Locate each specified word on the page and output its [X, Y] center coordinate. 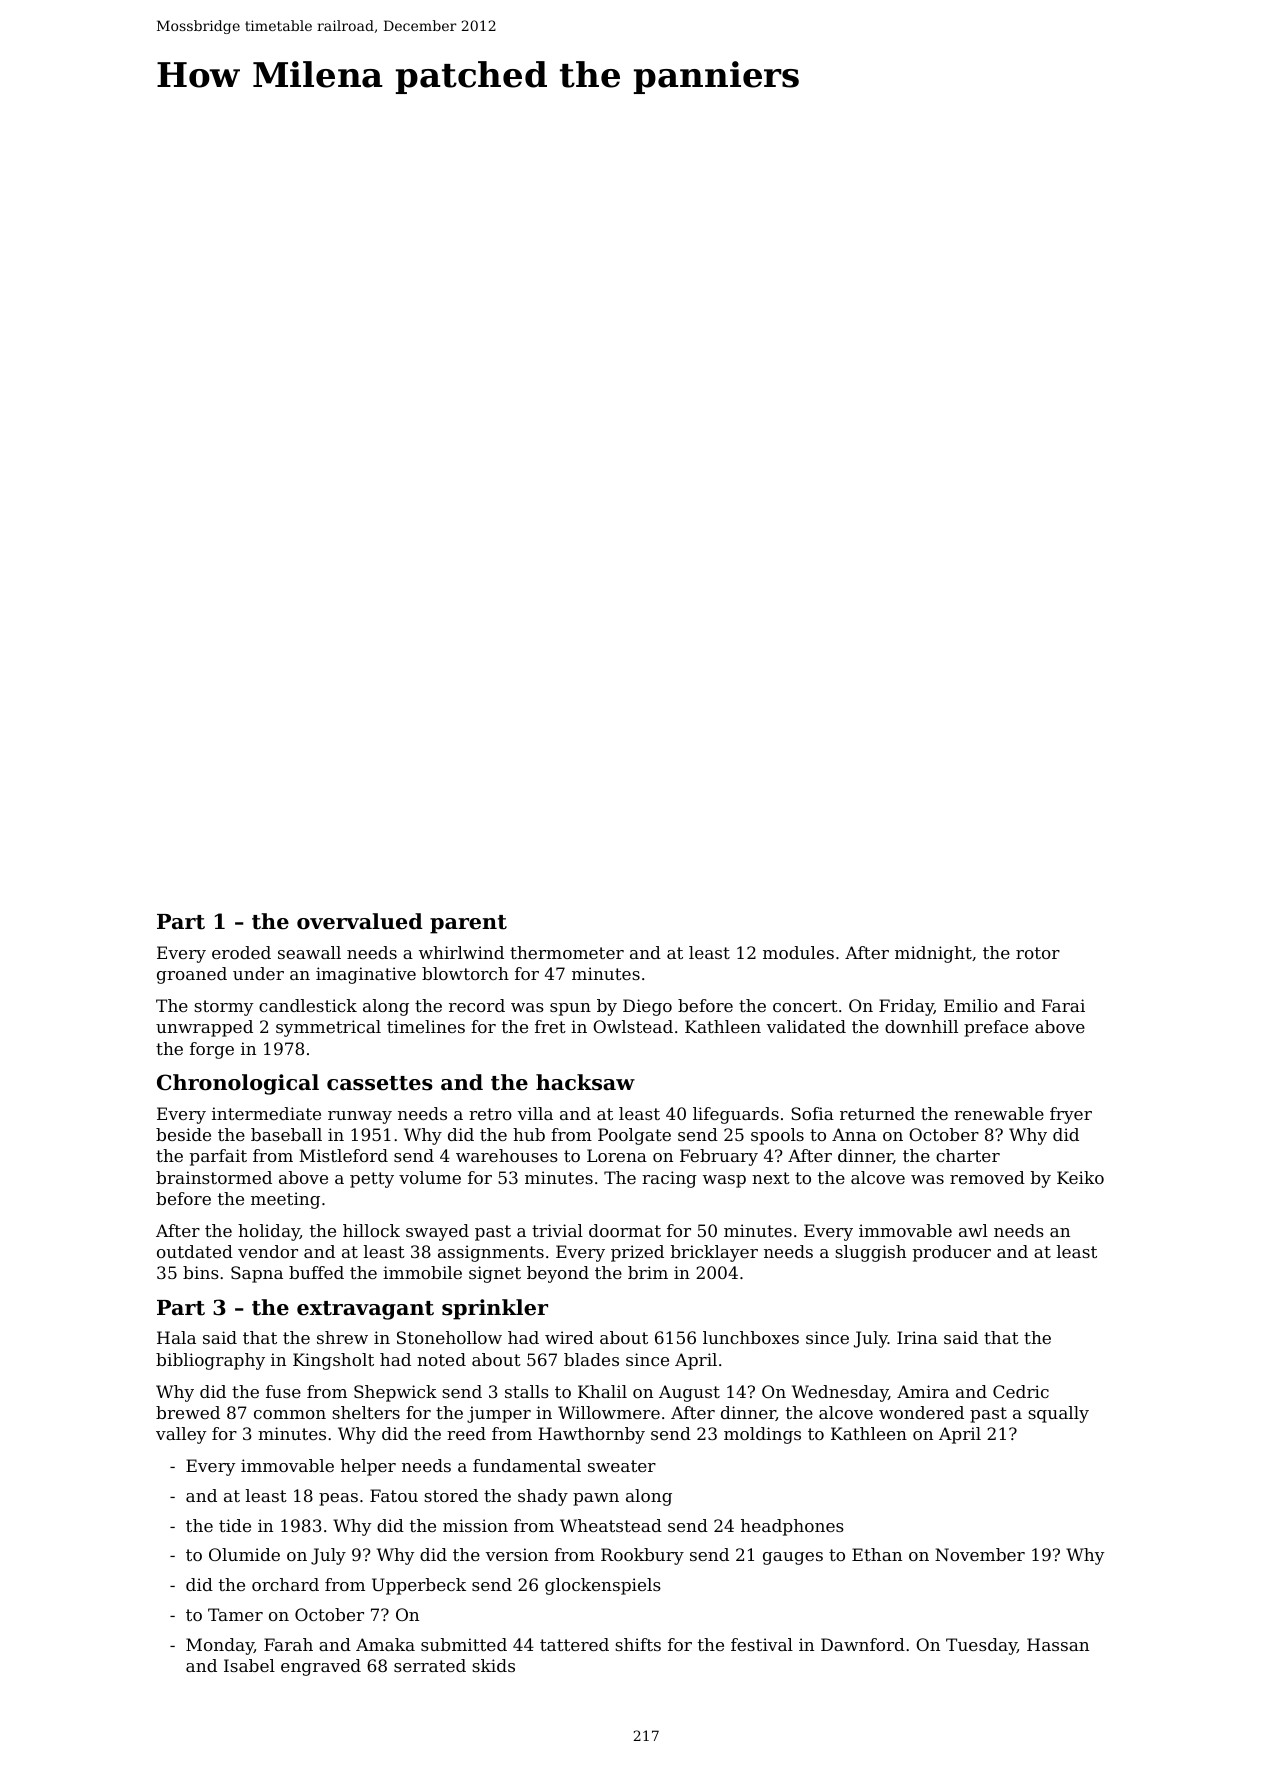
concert [805, 1006]
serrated [430, 1665]
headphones [792, 1527]
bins [201, 1272]
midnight [933, 954]
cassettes [380, 1083]
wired [569, 1337]
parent [468, 924]
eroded [241, 952]
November [980, 1554]
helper [368, 1467]
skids [493, 1665]
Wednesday [840, 1393]
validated [806, 1026]
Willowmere [609, 1412]
